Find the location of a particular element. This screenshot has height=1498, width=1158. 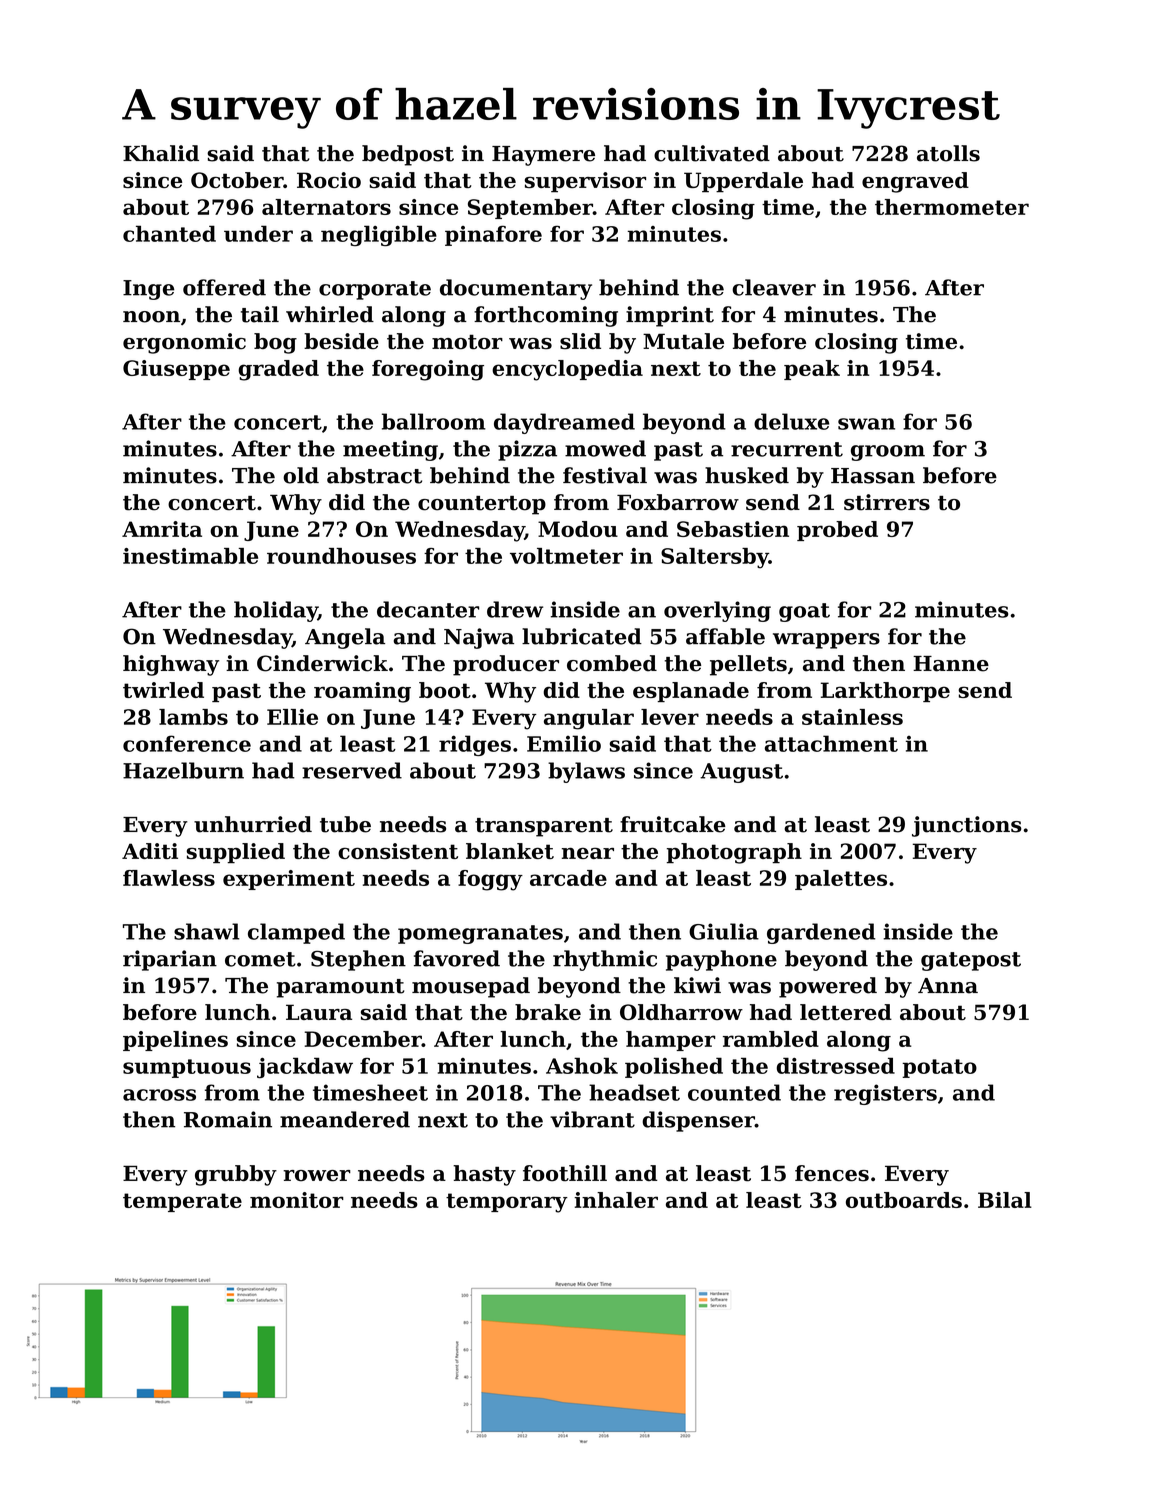

Haymere is located at coordinates (543, 156).
